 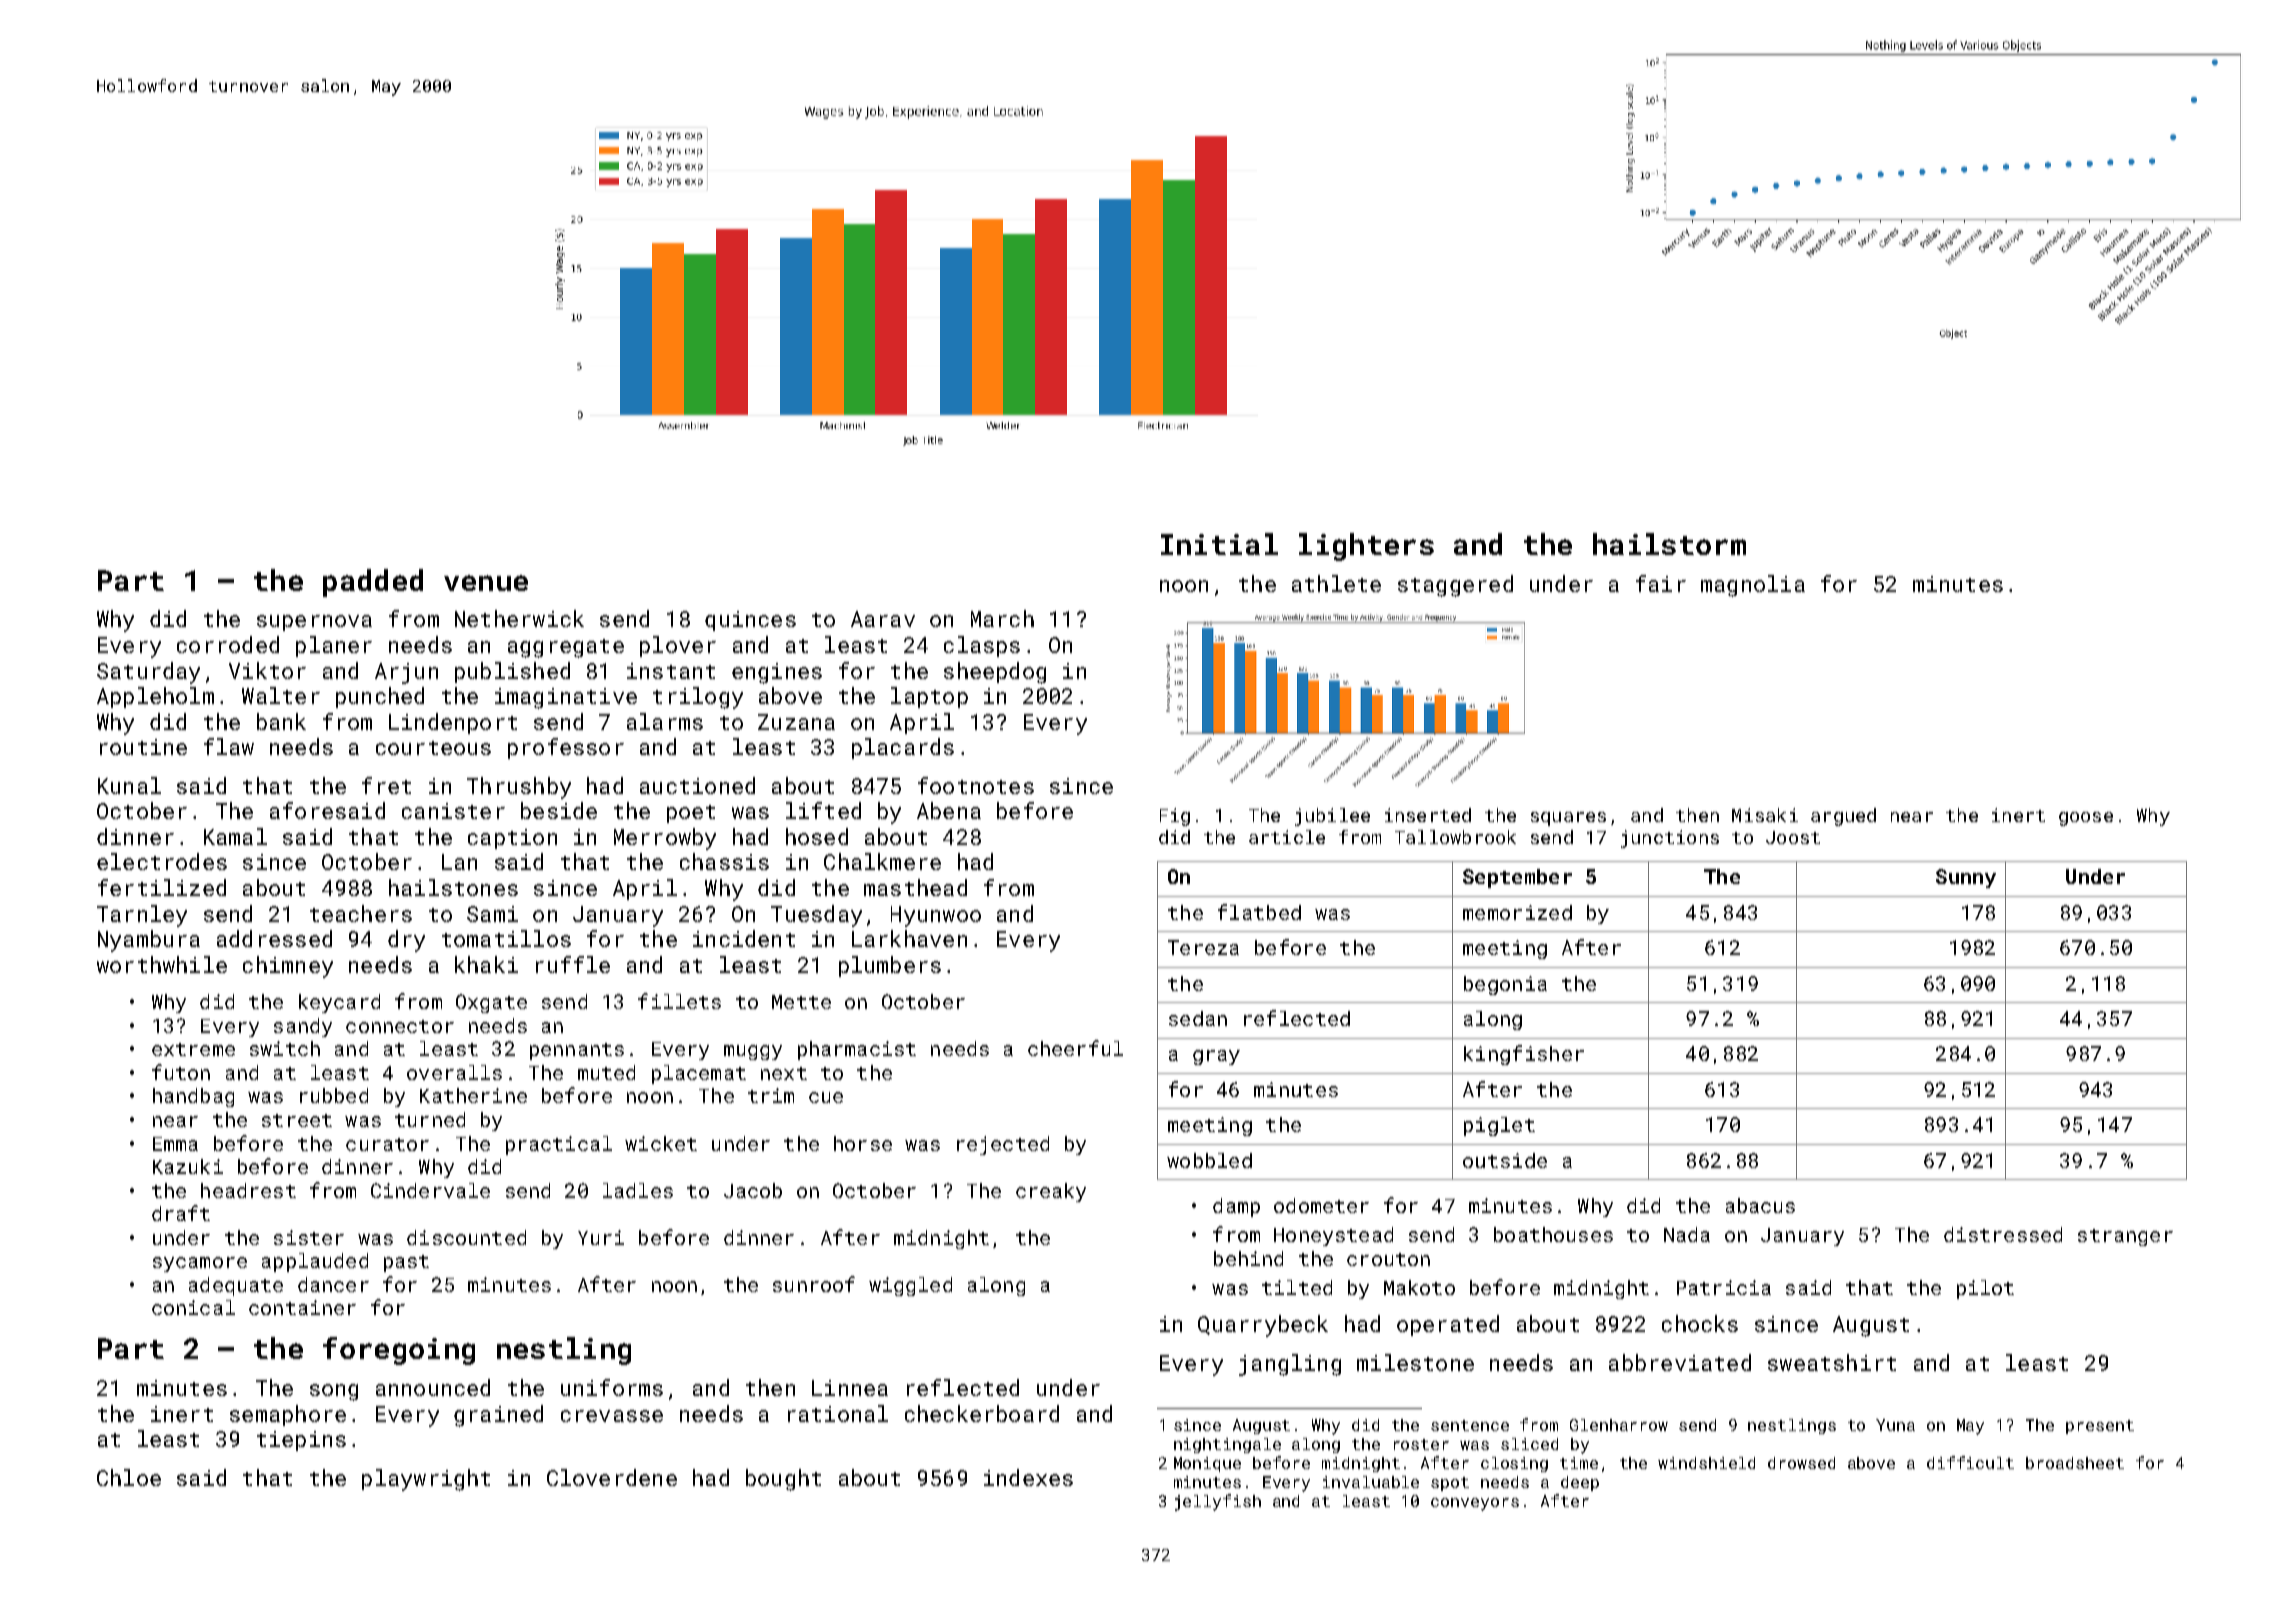 What do you see at coordinates (783, 1480) in the screenshot?
I see `bought` at bounding box center [783, 1480].
